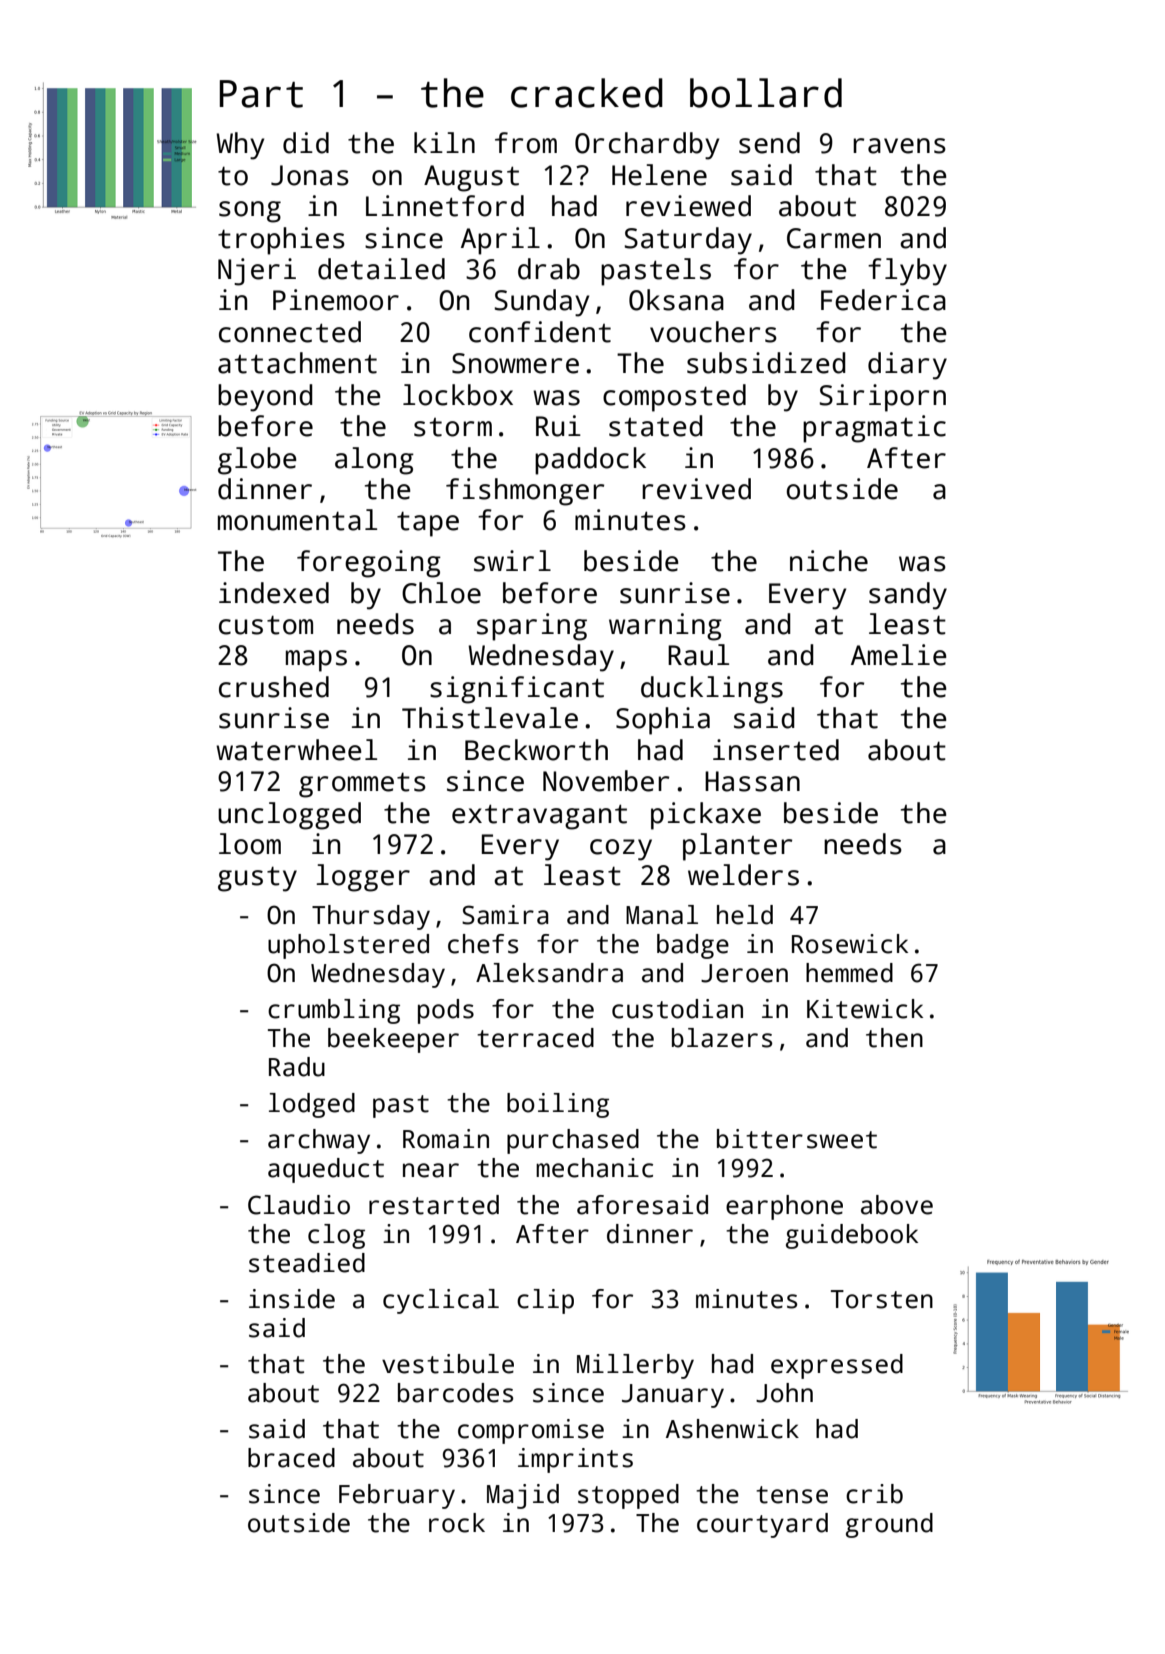 The image size is (1165, 1654). Describe the element at coordinates (483, 944) in the screenshot. I see `chefs` at that location.
